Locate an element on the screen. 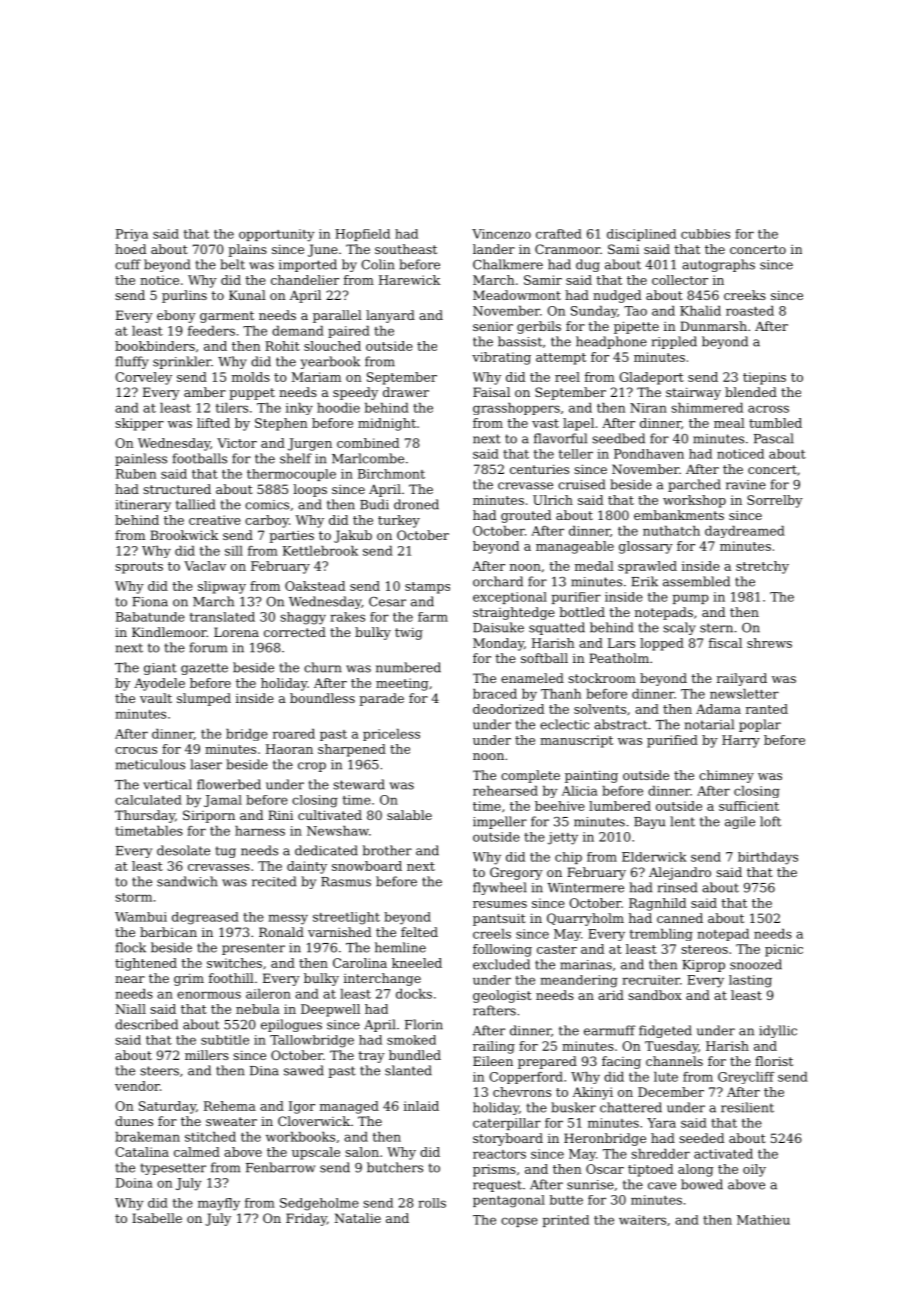  plains is located at coordinates (247, 250).
